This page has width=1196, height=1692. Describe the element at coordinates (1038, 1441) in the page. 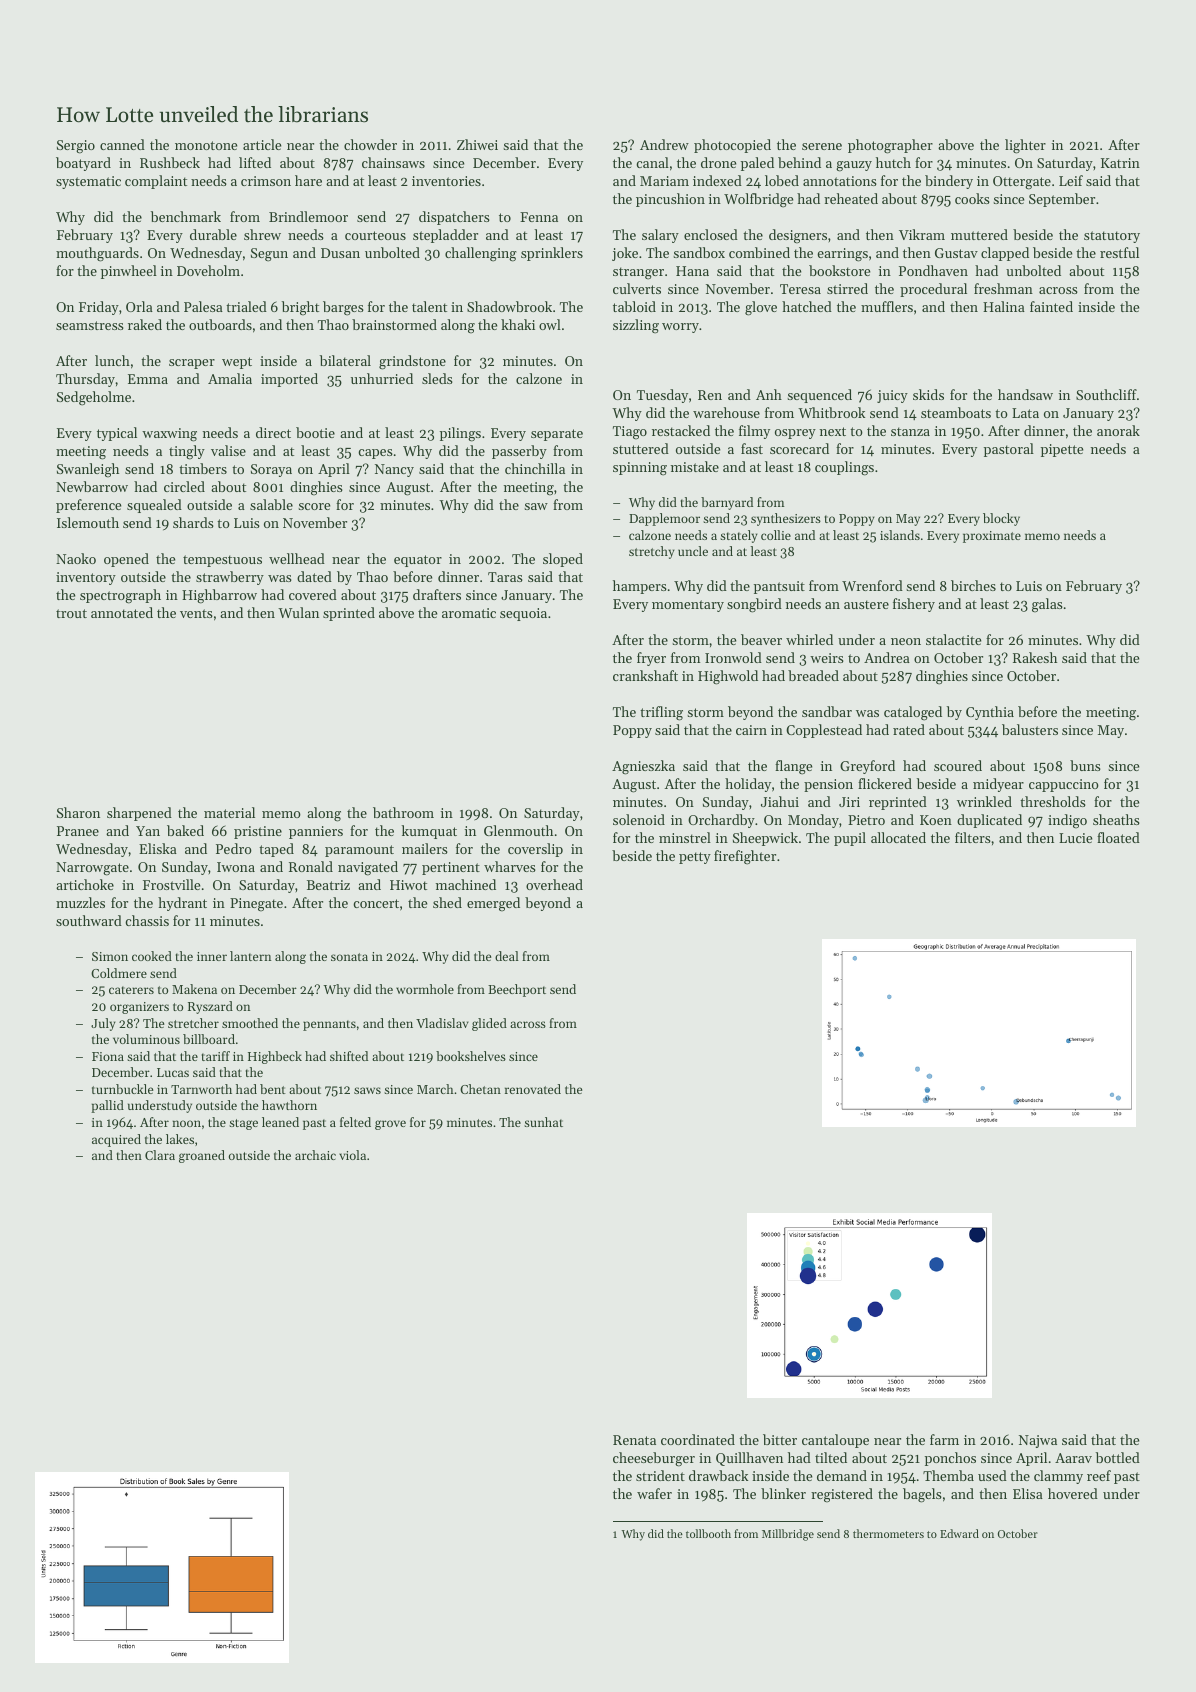

I see `Najwa` at that location.
